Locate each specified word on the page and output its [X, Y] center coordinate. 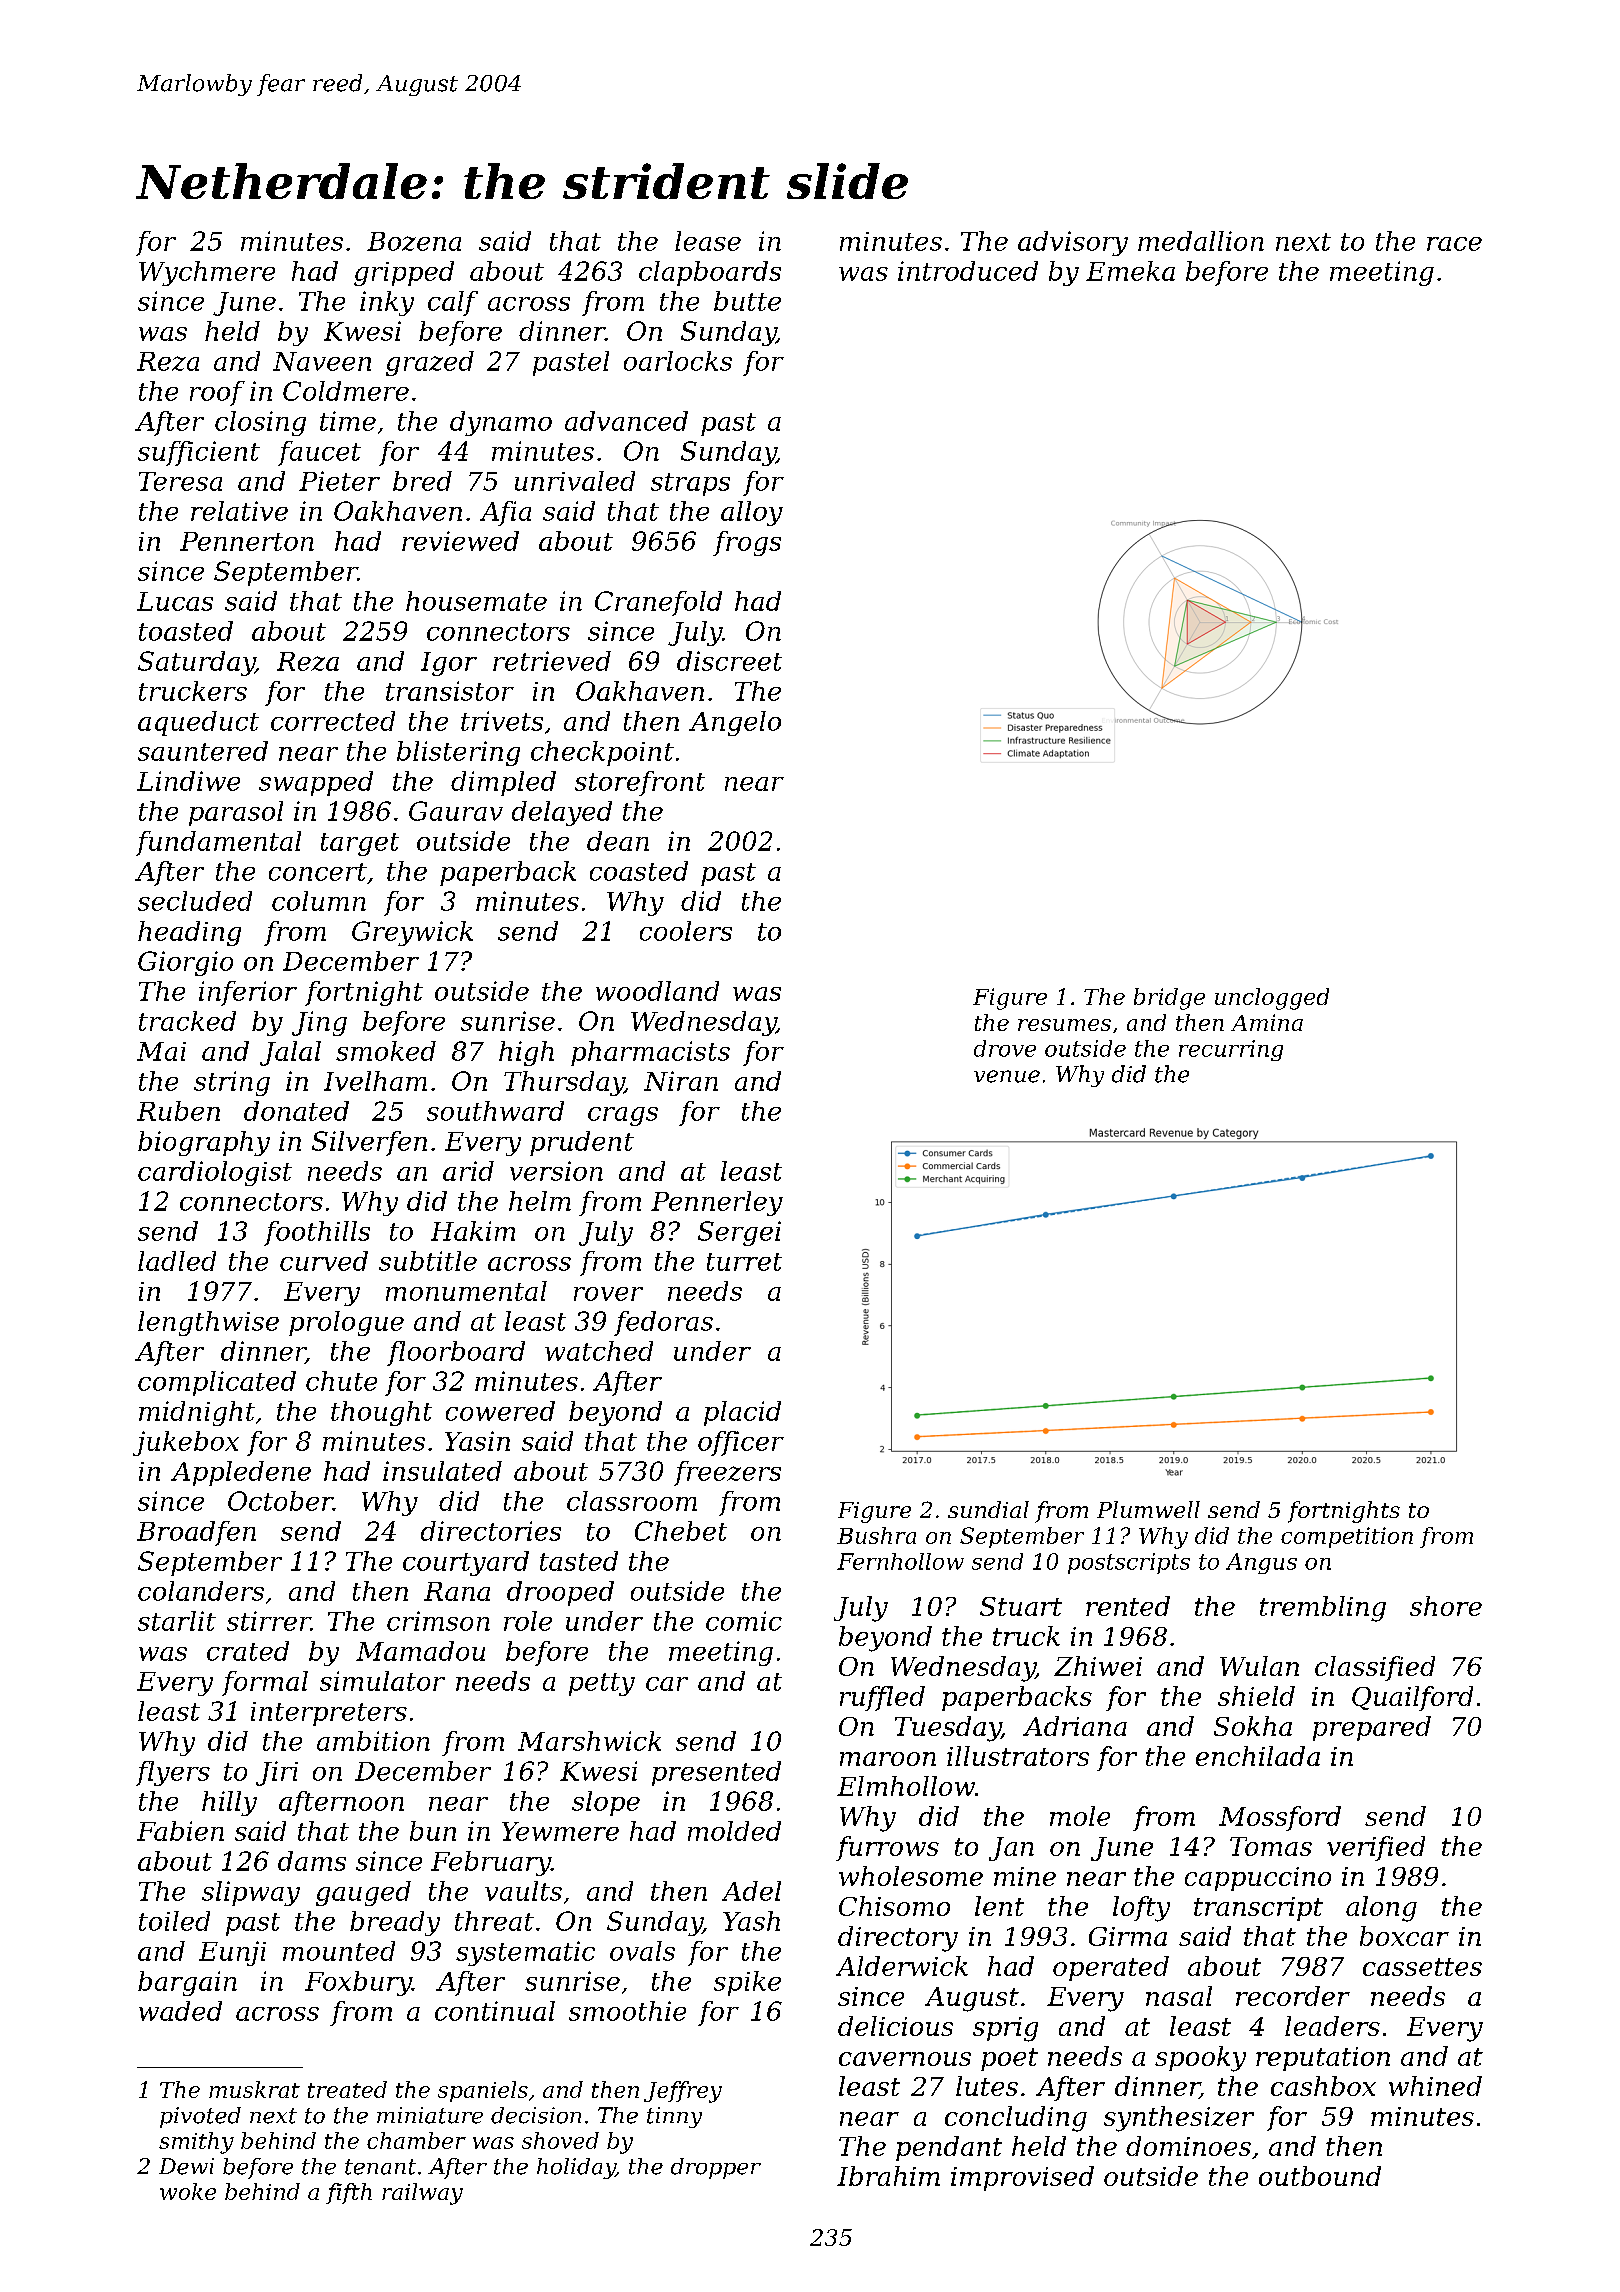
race [1454, 244]
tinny [674, 2117]
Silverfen [369, 1143]
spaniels [483, 2091]
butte [747, 301]
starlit [177, 1621]
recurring [1231, 1050]
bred [422, 481]
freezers [727, 1473]
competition [1347, 1537]
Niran [681, 1081]
